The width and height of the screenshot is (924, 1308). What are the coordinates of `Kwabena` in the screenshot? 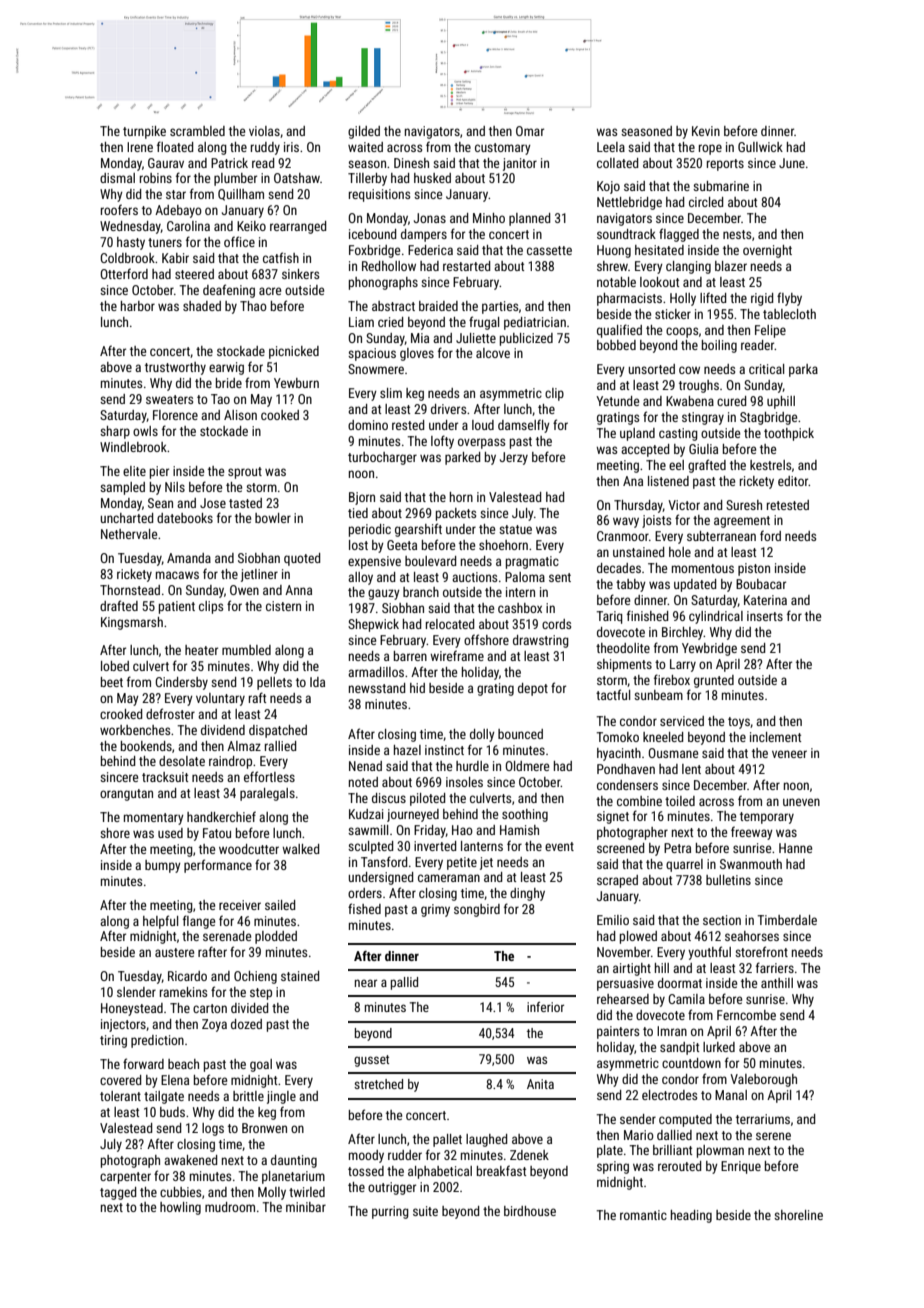 It's located at (690, 401).
